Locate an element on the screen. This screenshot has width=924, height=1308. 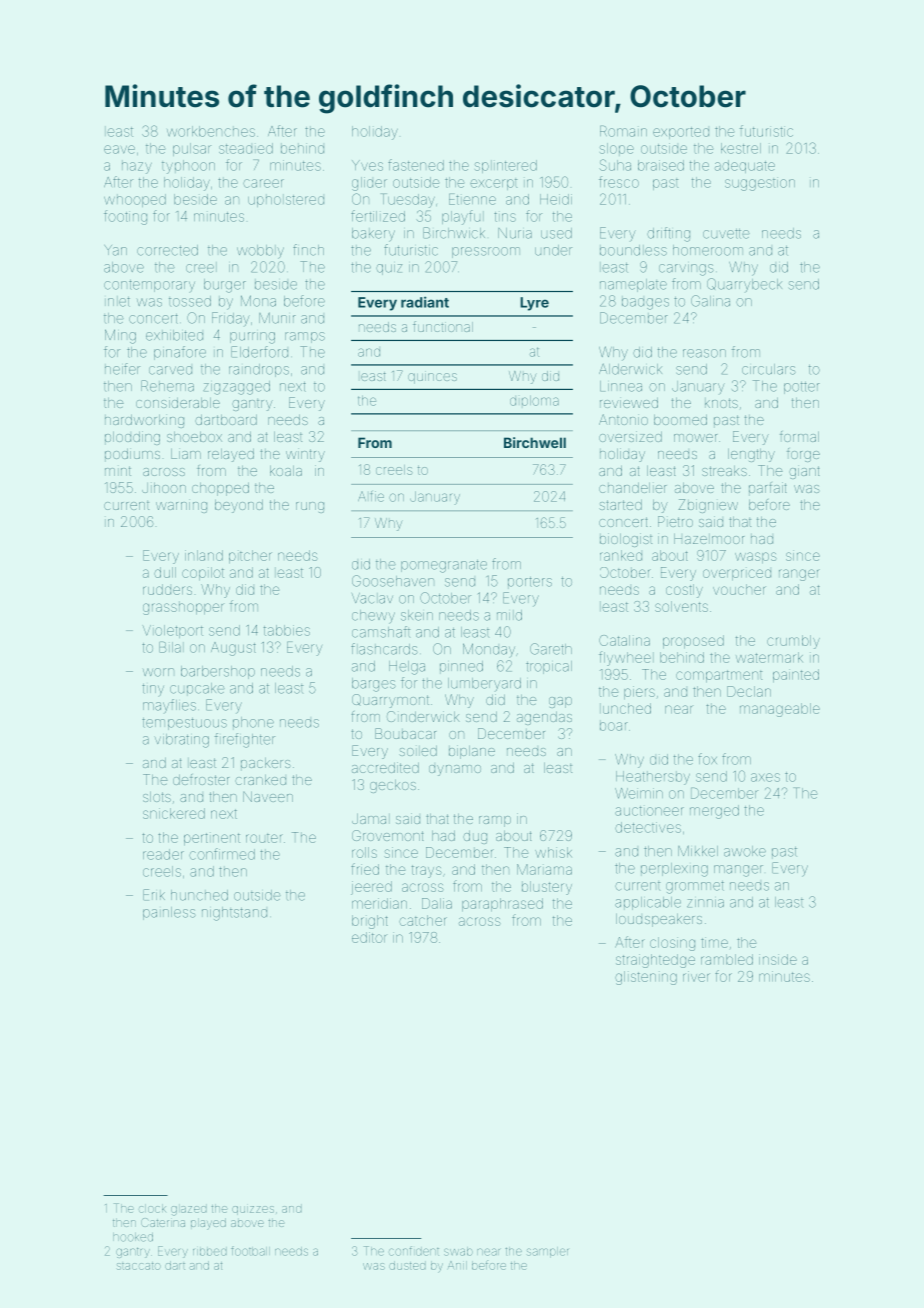
sampler is located at coordinates (547, 1252).
